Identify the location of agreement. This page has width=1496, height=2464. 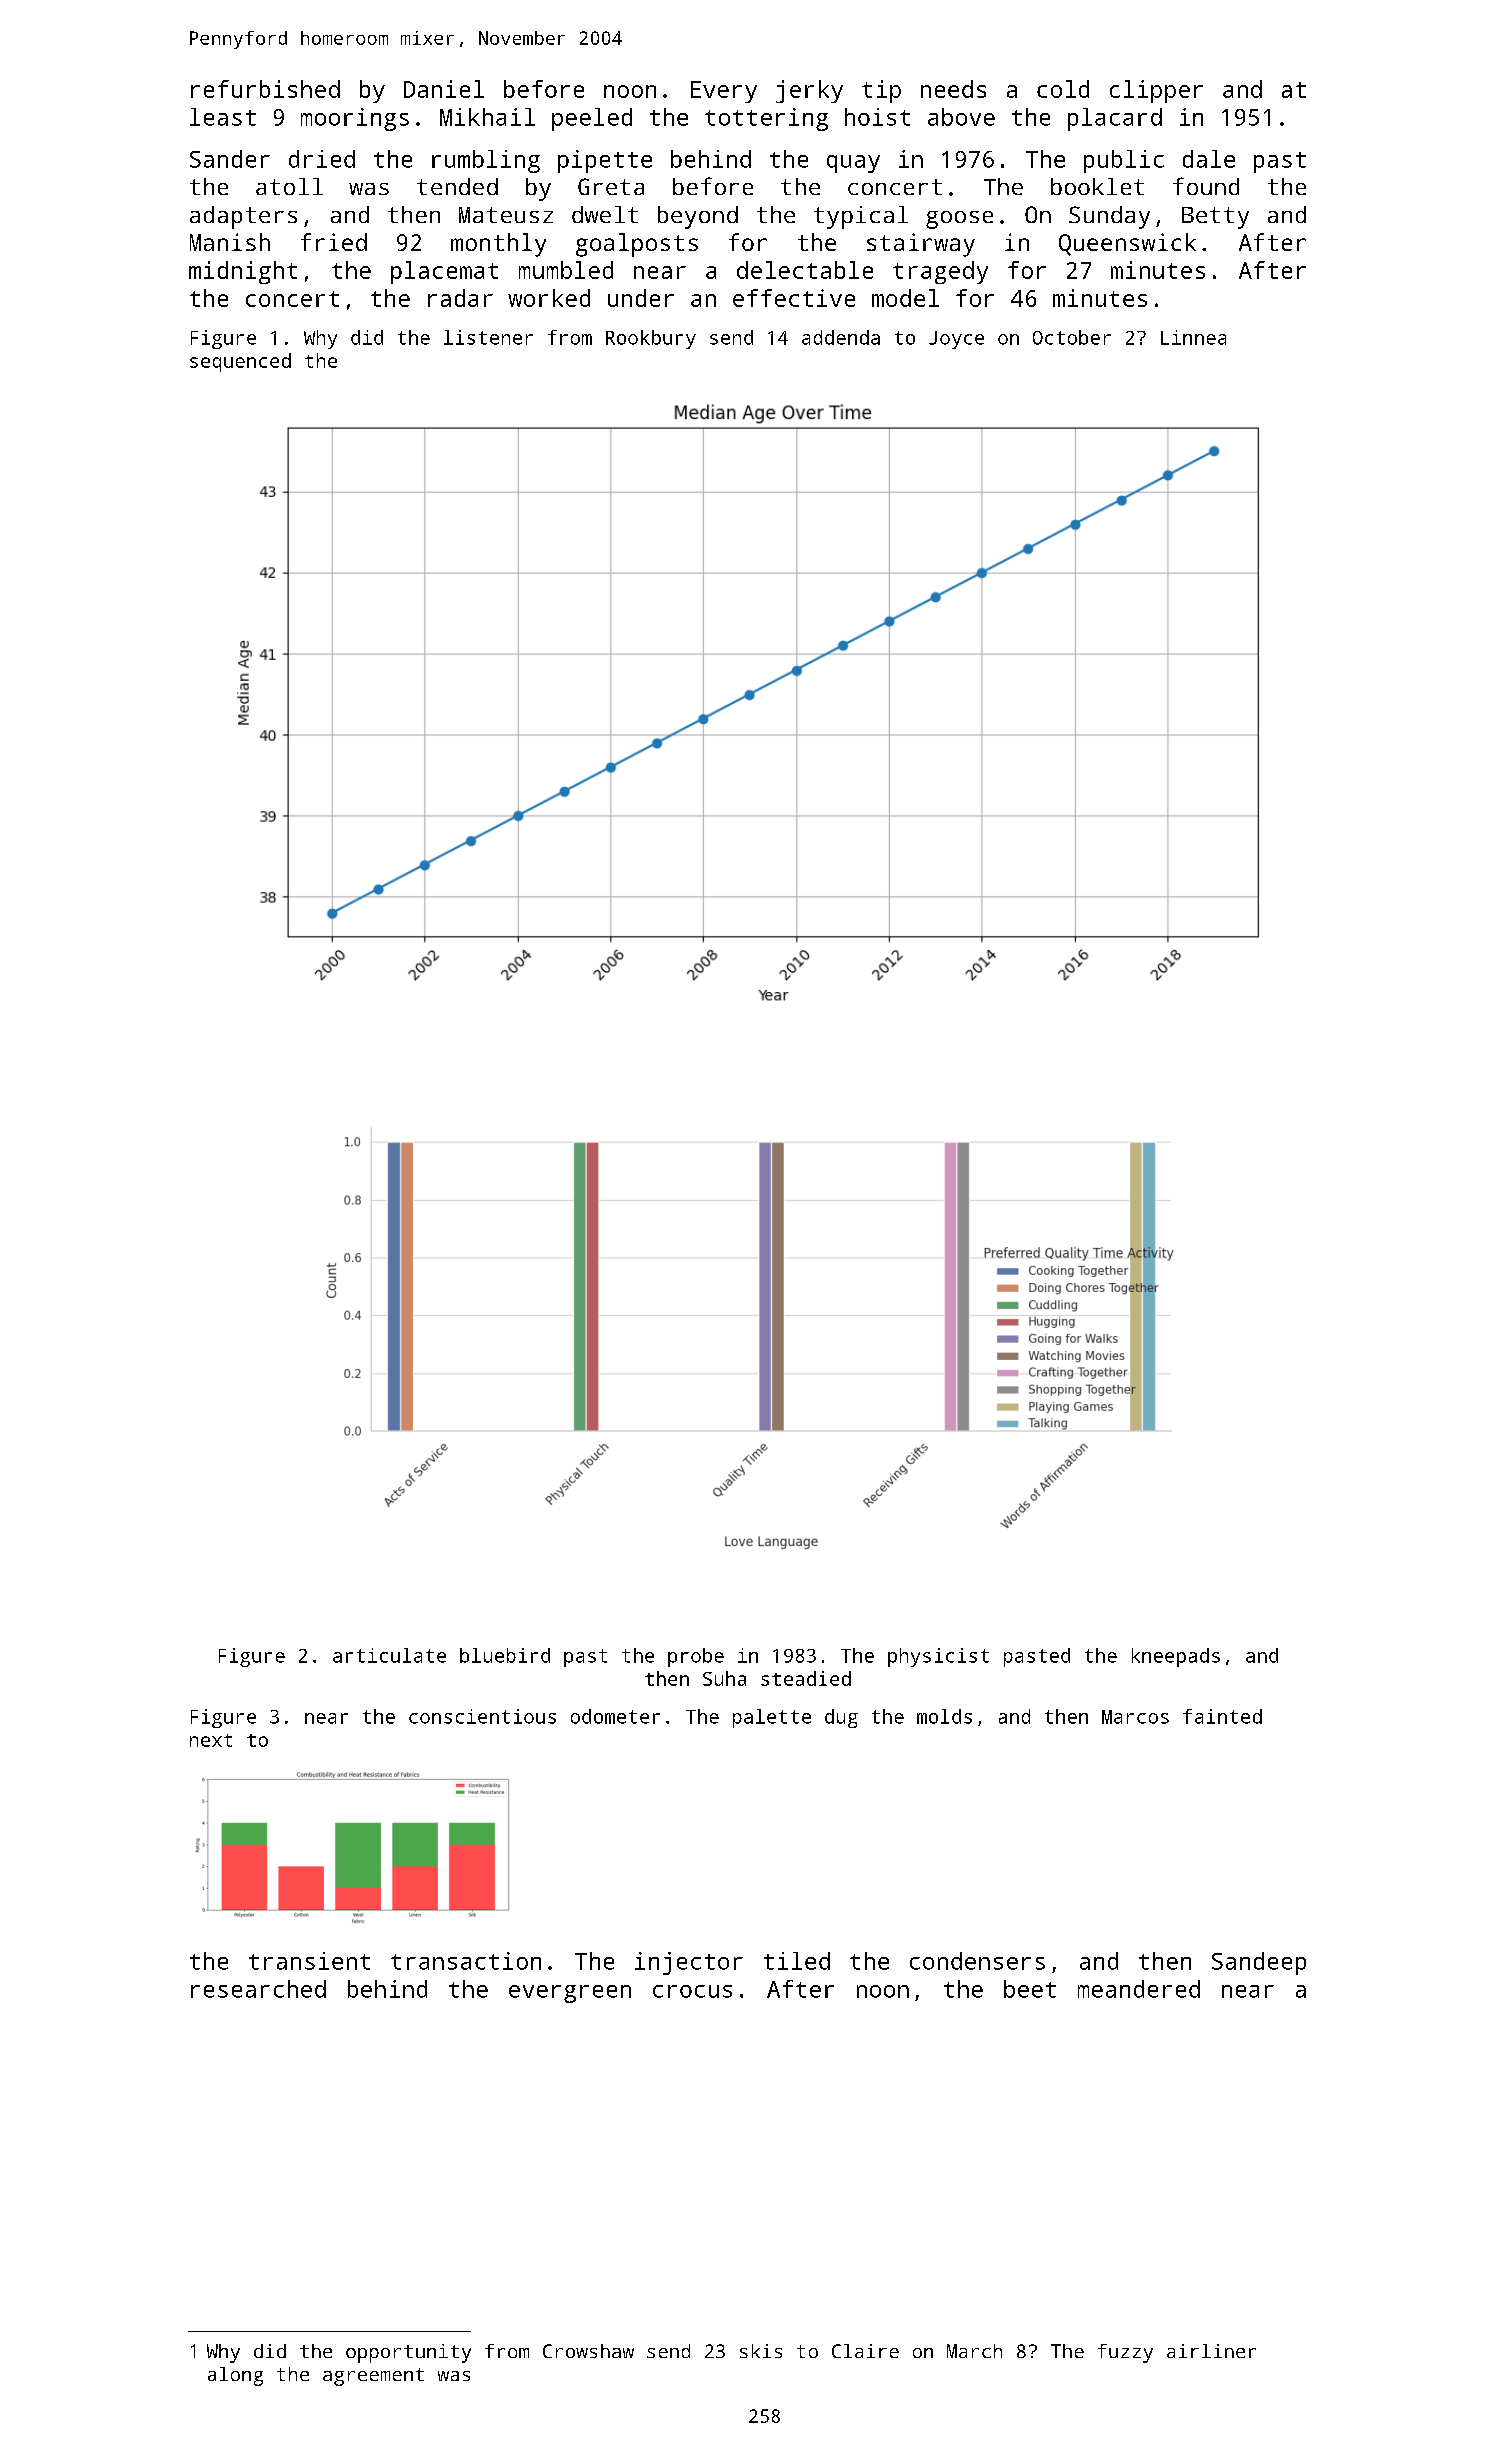
(373, 2377).
